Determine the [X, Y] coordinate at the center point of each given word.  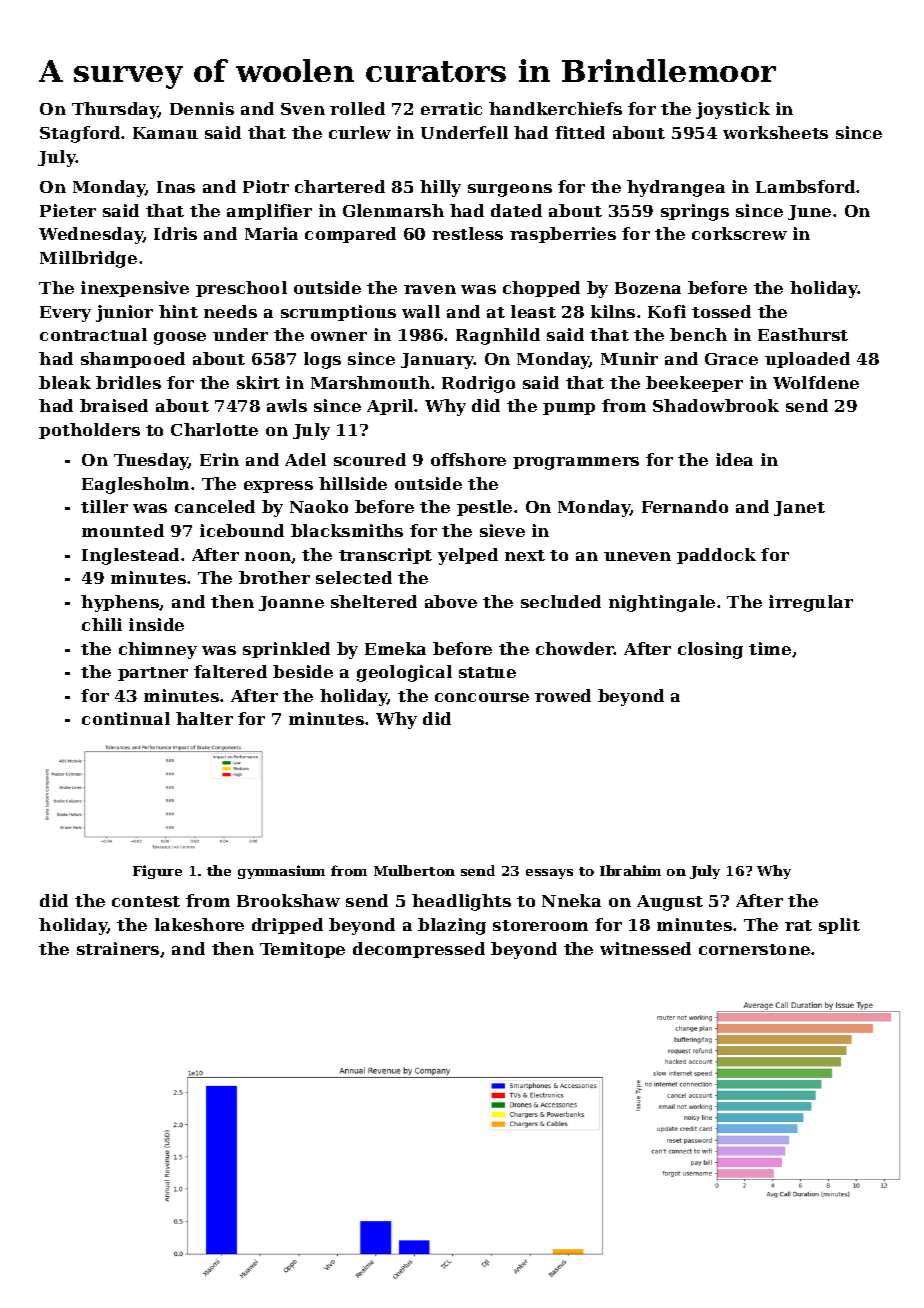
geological [404, 673]
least [533, 311]
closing [710, 650]
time [770, 648]
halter [204, 718]
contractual [93, 334]
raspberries [563, 235]
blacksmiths [347, 530]
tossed [721, 311]
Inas [176, 187]
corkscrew [739, 233]
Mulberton [414, 870]
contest [146, 901]
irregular [811, 603]
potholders [89, 431]
